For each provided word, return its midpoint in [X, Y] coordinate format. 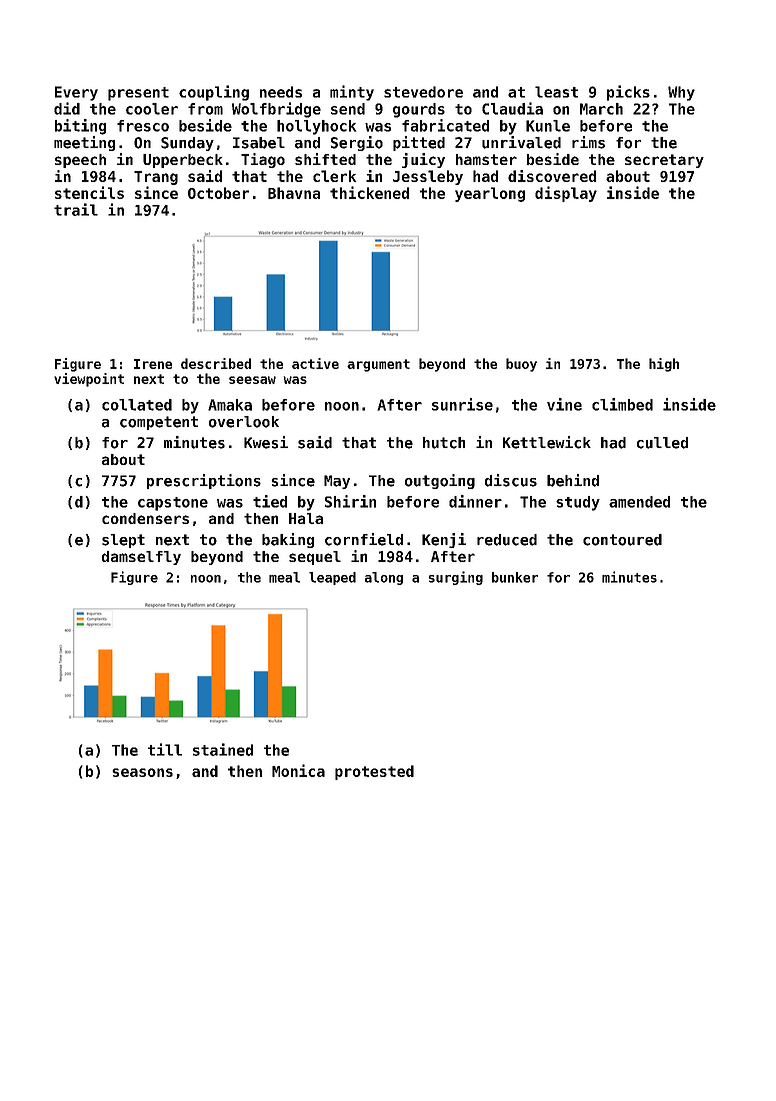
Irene [153, 364]
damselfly [141, 558]
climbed [622, 404]
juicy [423, 160]
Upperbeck [183, 161]
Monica [298, 770]
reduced [507, 540]
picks [628, 93]
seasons [142, 772]
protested [374, 772]
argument [378, 365]
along [384, 578]
